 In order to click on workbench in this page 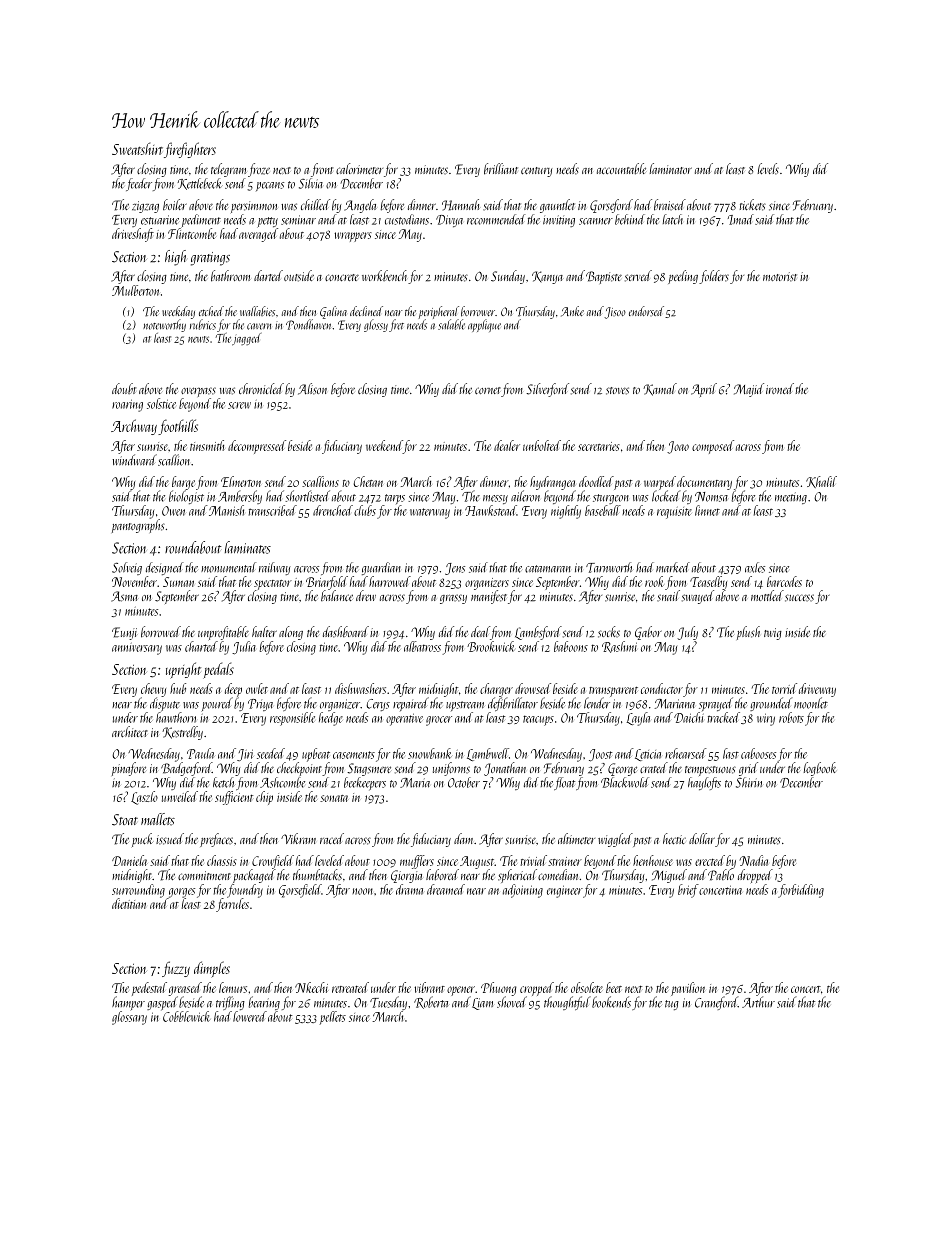, I will do `click(384, 275)`.
